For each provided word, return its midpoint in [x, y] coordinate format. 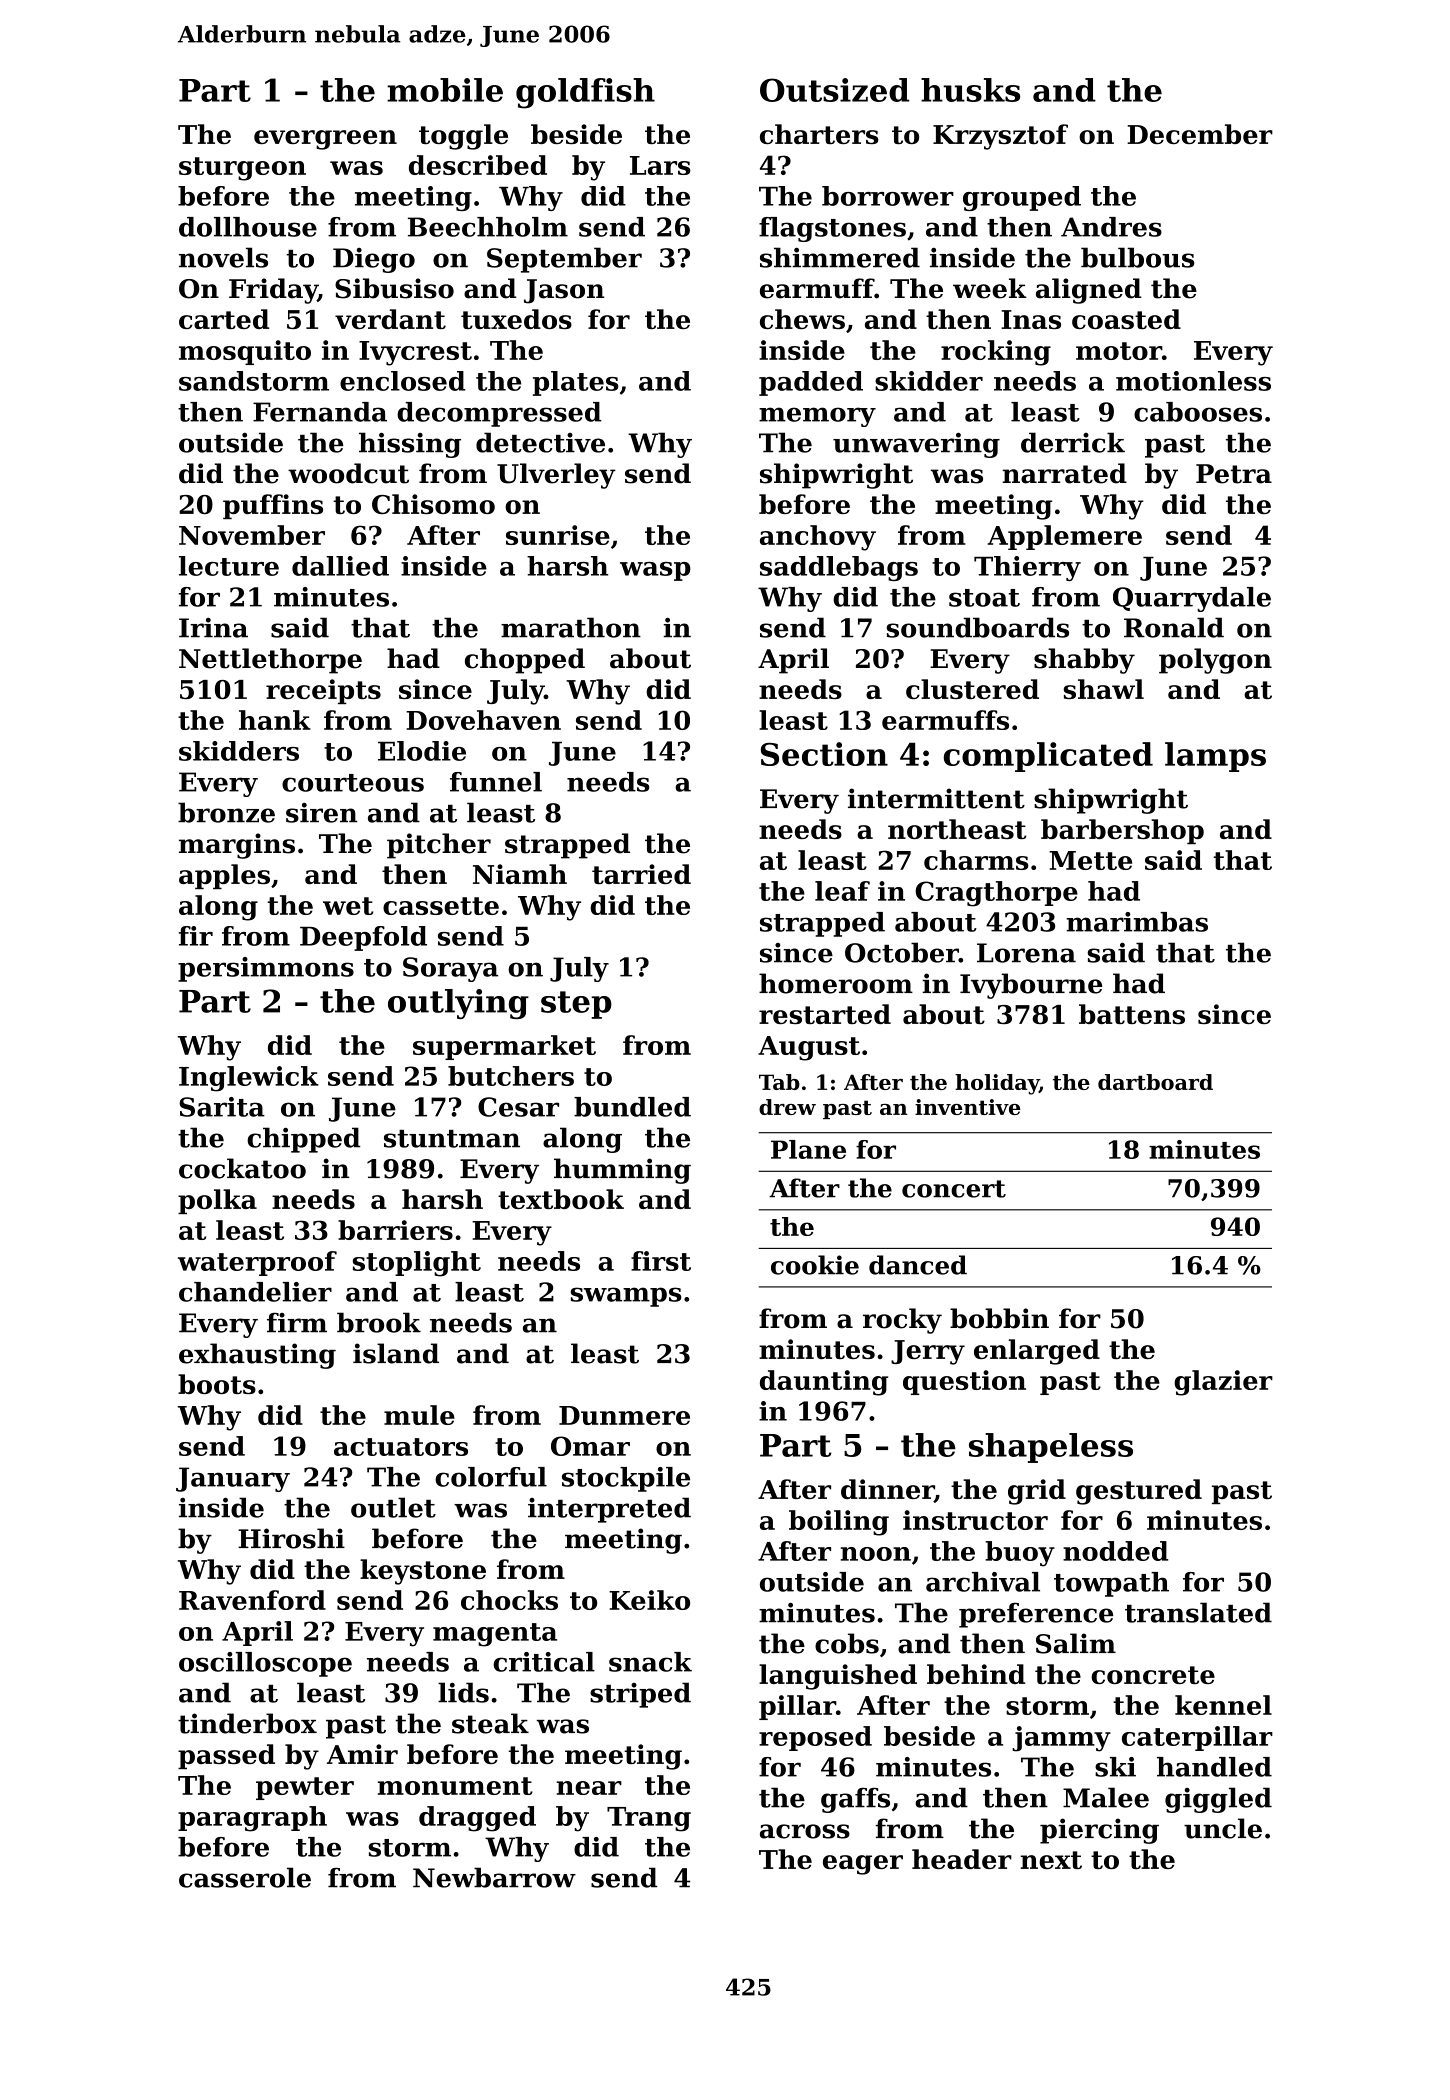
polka [217, 1201]
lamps [1215, 757]
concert [954, 1189]
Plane [808, 1149]
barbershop [1122, 831]
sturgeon [242, 169]
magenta [495, 1635]
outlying [458, 1004]
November [252, 535]
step [576, 1005]
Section [824, 754]
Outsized [834, 90]
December [1200, 134]
